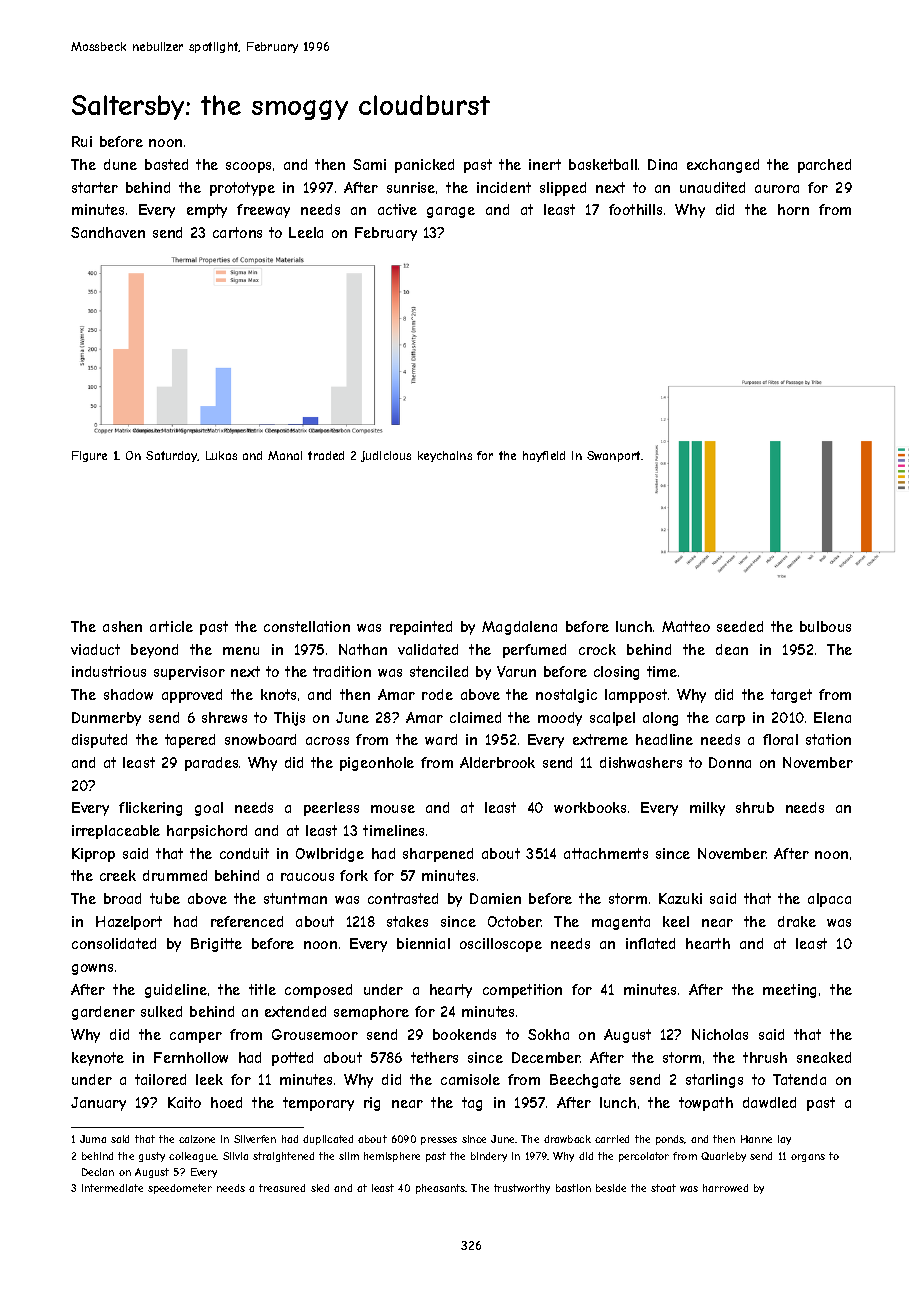  Describe the element at coordinates (307, 626) in the image. I see `constellation` at that location.
